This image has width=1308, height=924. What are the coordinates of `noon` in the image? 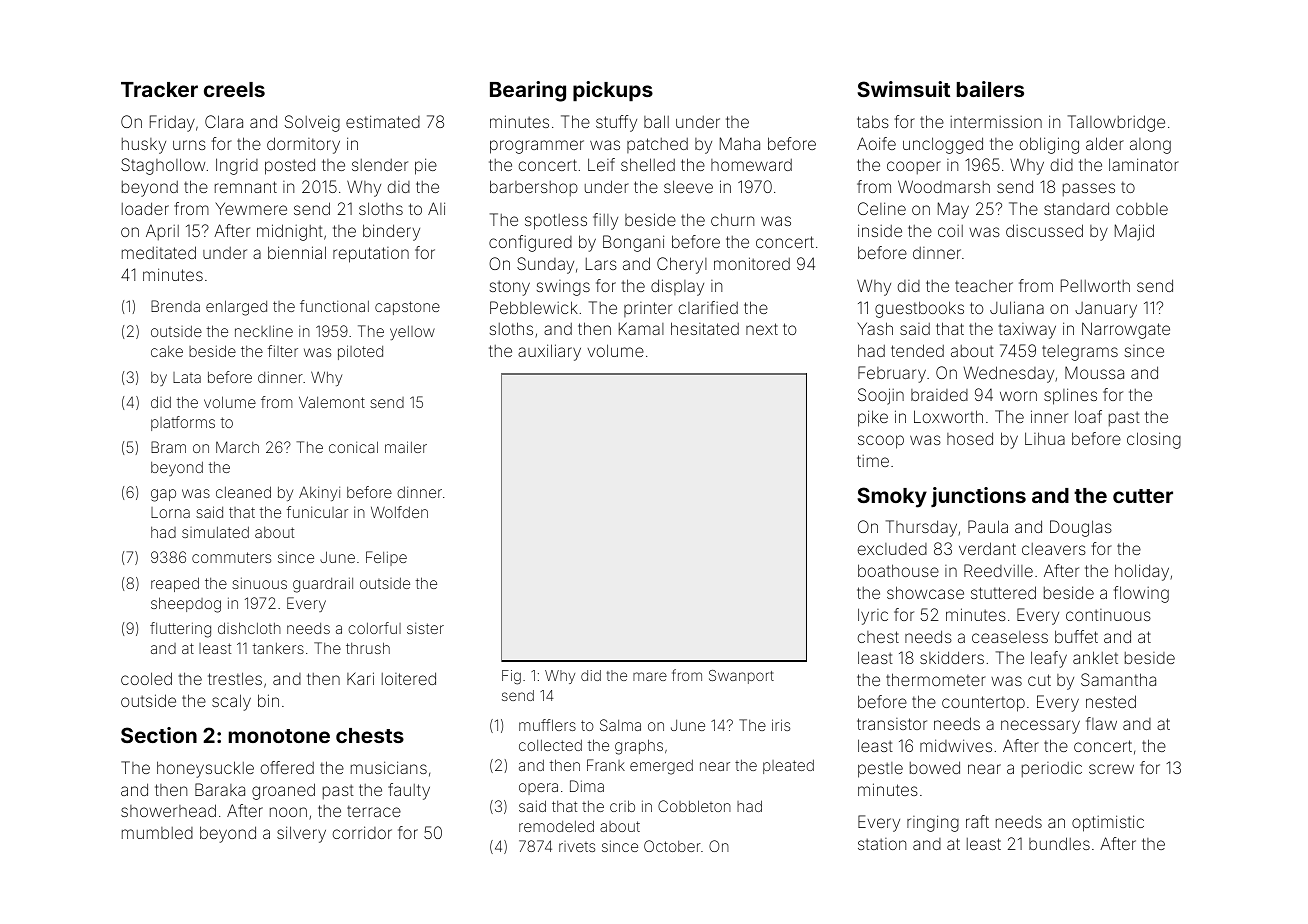 It's located at (288, 812).
